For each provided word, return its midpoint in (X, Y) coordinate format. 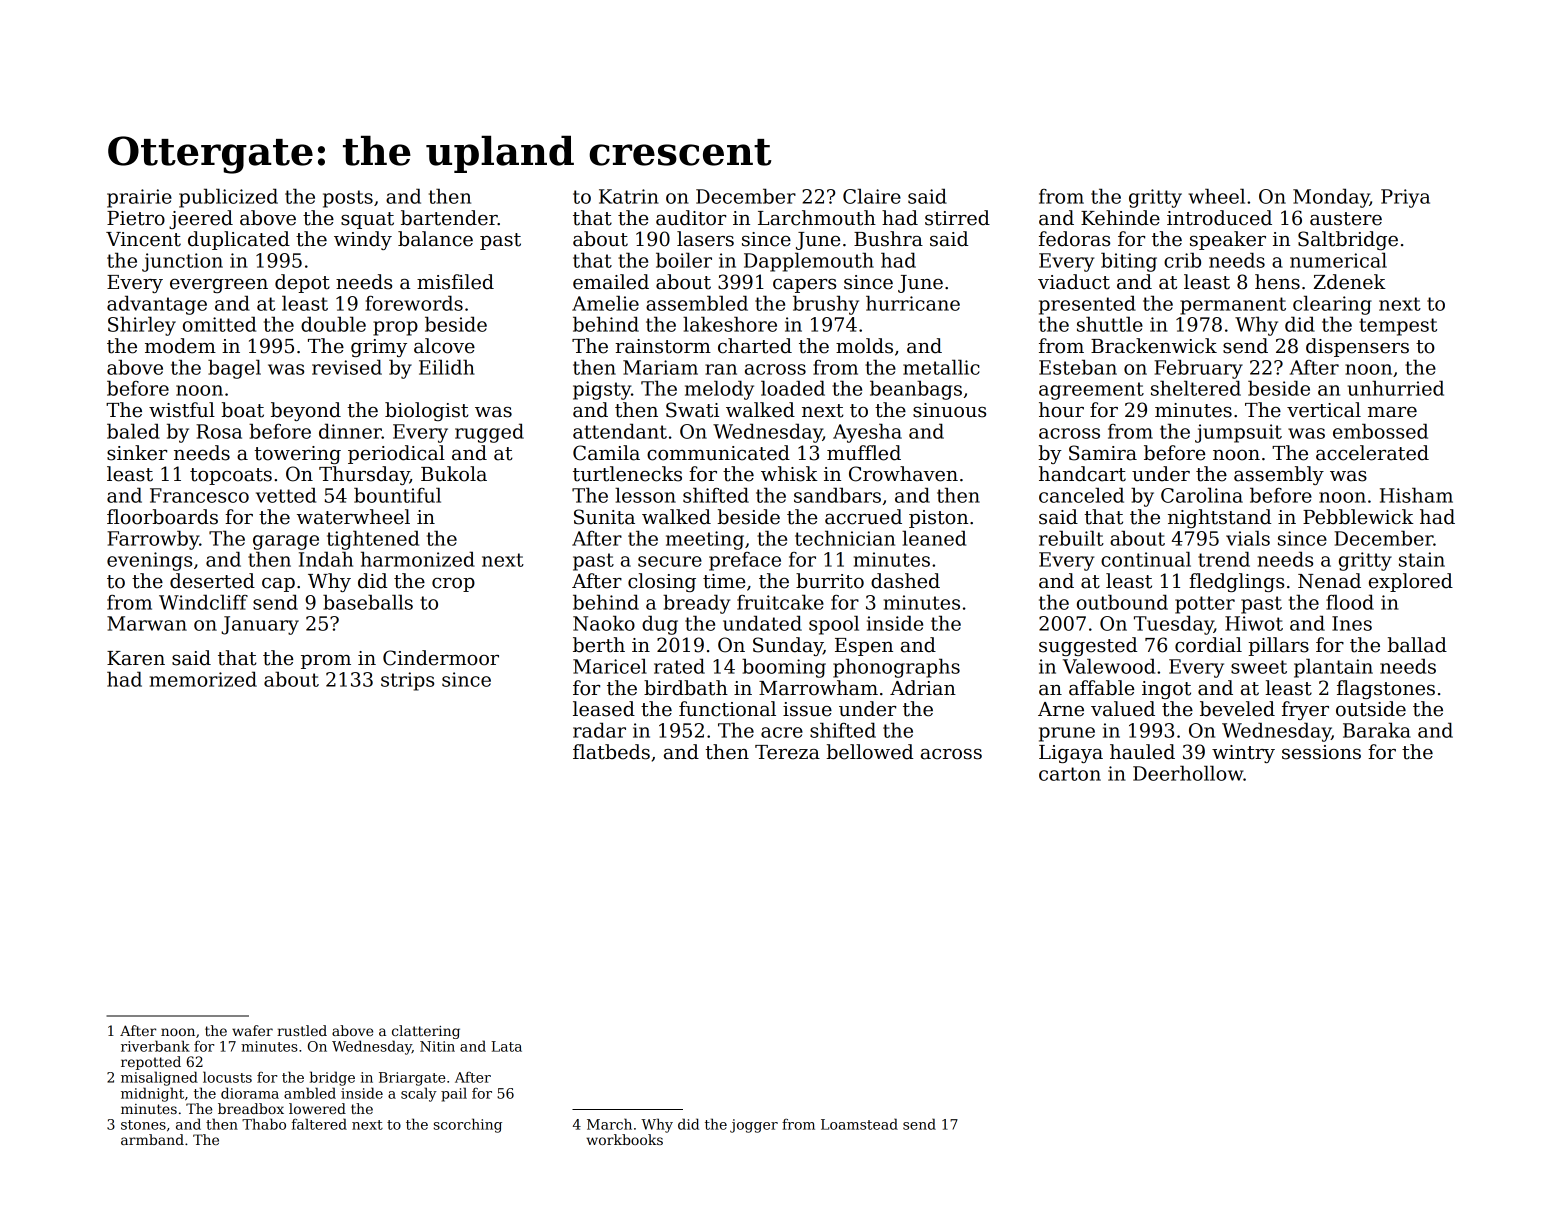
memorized (203, 679)
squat (367, 220)
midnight (152, 1094)
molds (864, 346)
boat (242, 410)
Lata (506, 1046)
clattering (426, 1032)
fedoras (1074, 239)
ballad (1417, 645)
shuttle (1110, 324)
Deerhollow (1188, 773)
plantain (1333, 668)
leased (604, 709)
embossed (1380, 431)
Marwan (147, 623)
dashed (905, 581)
